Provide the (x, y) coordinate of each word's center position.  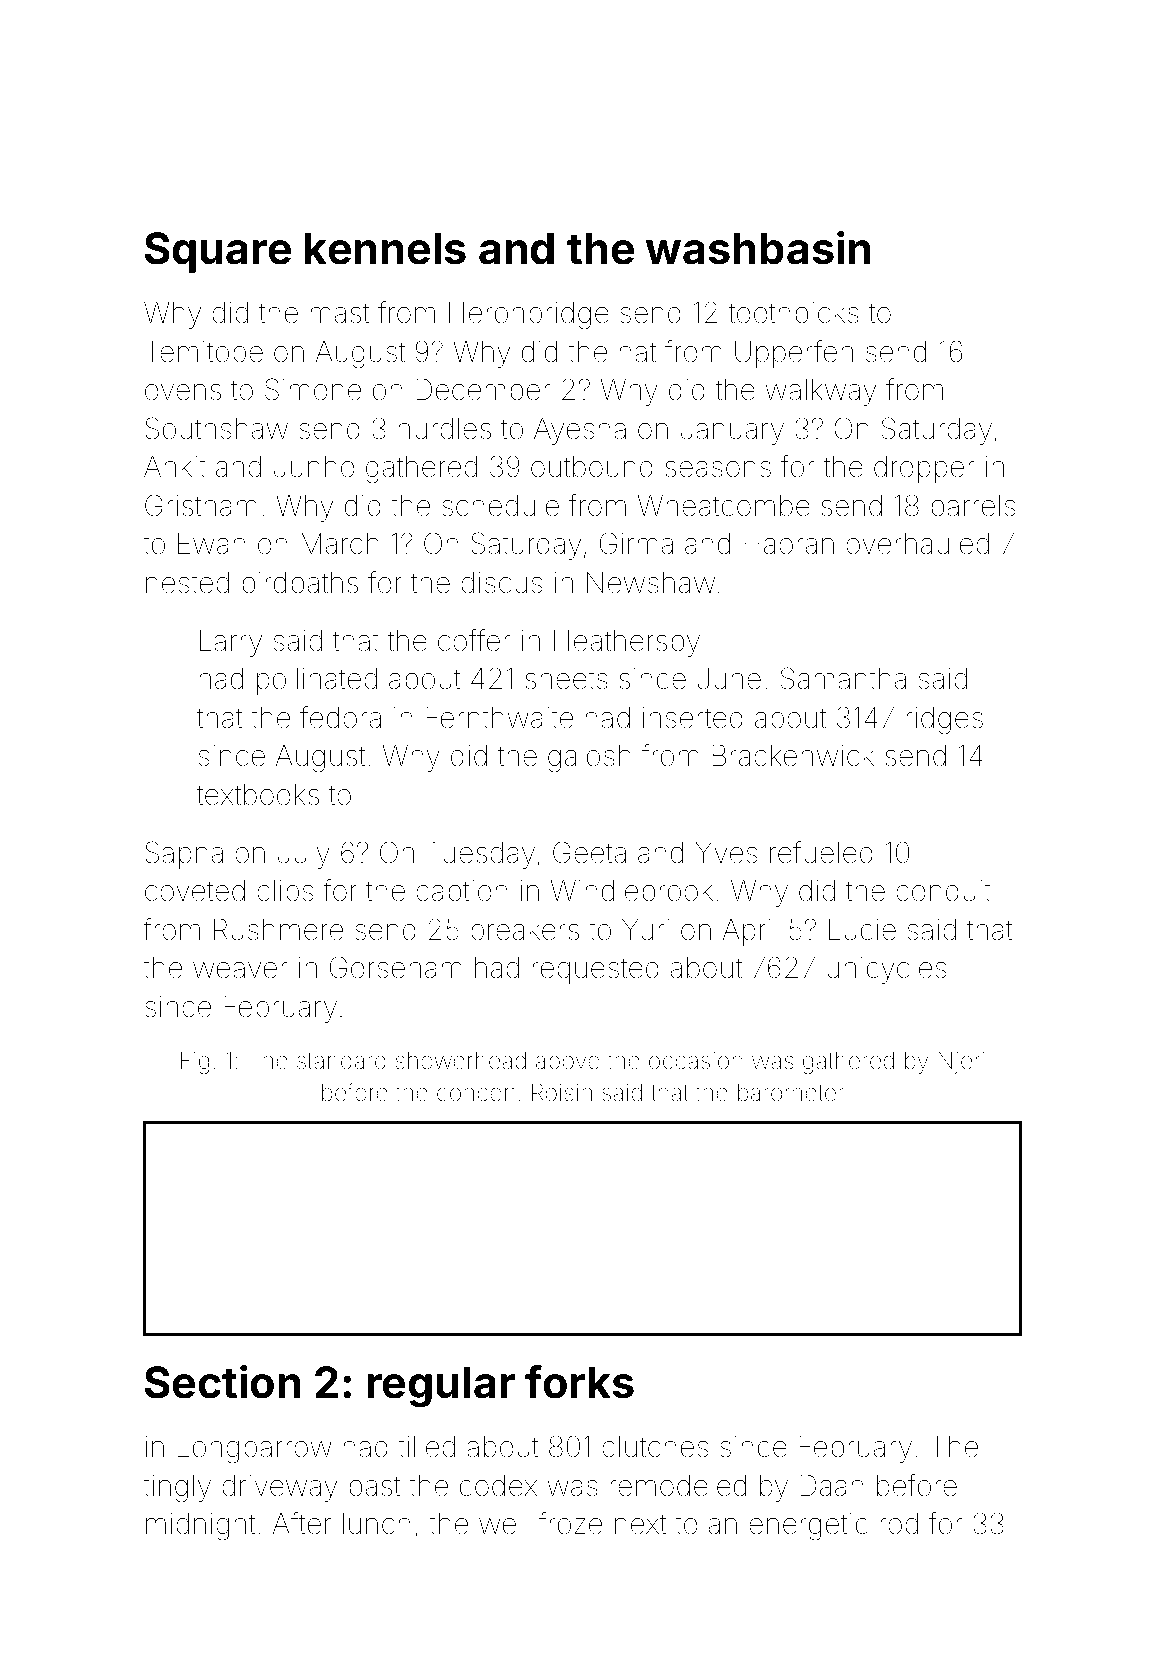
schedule (500, 506)
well (503, 1524)
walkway (820, 392)
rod (899, 1524)
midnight (200, 1527)
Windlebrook (632, 891)
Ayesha (580, 431)
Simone (313, 389)
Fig (195, 1062)
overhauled (917, 544)
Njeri (961, 1063)
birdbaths (300, 583)
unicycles (886, 970)
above (567, 1061)
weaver (240, 970)
